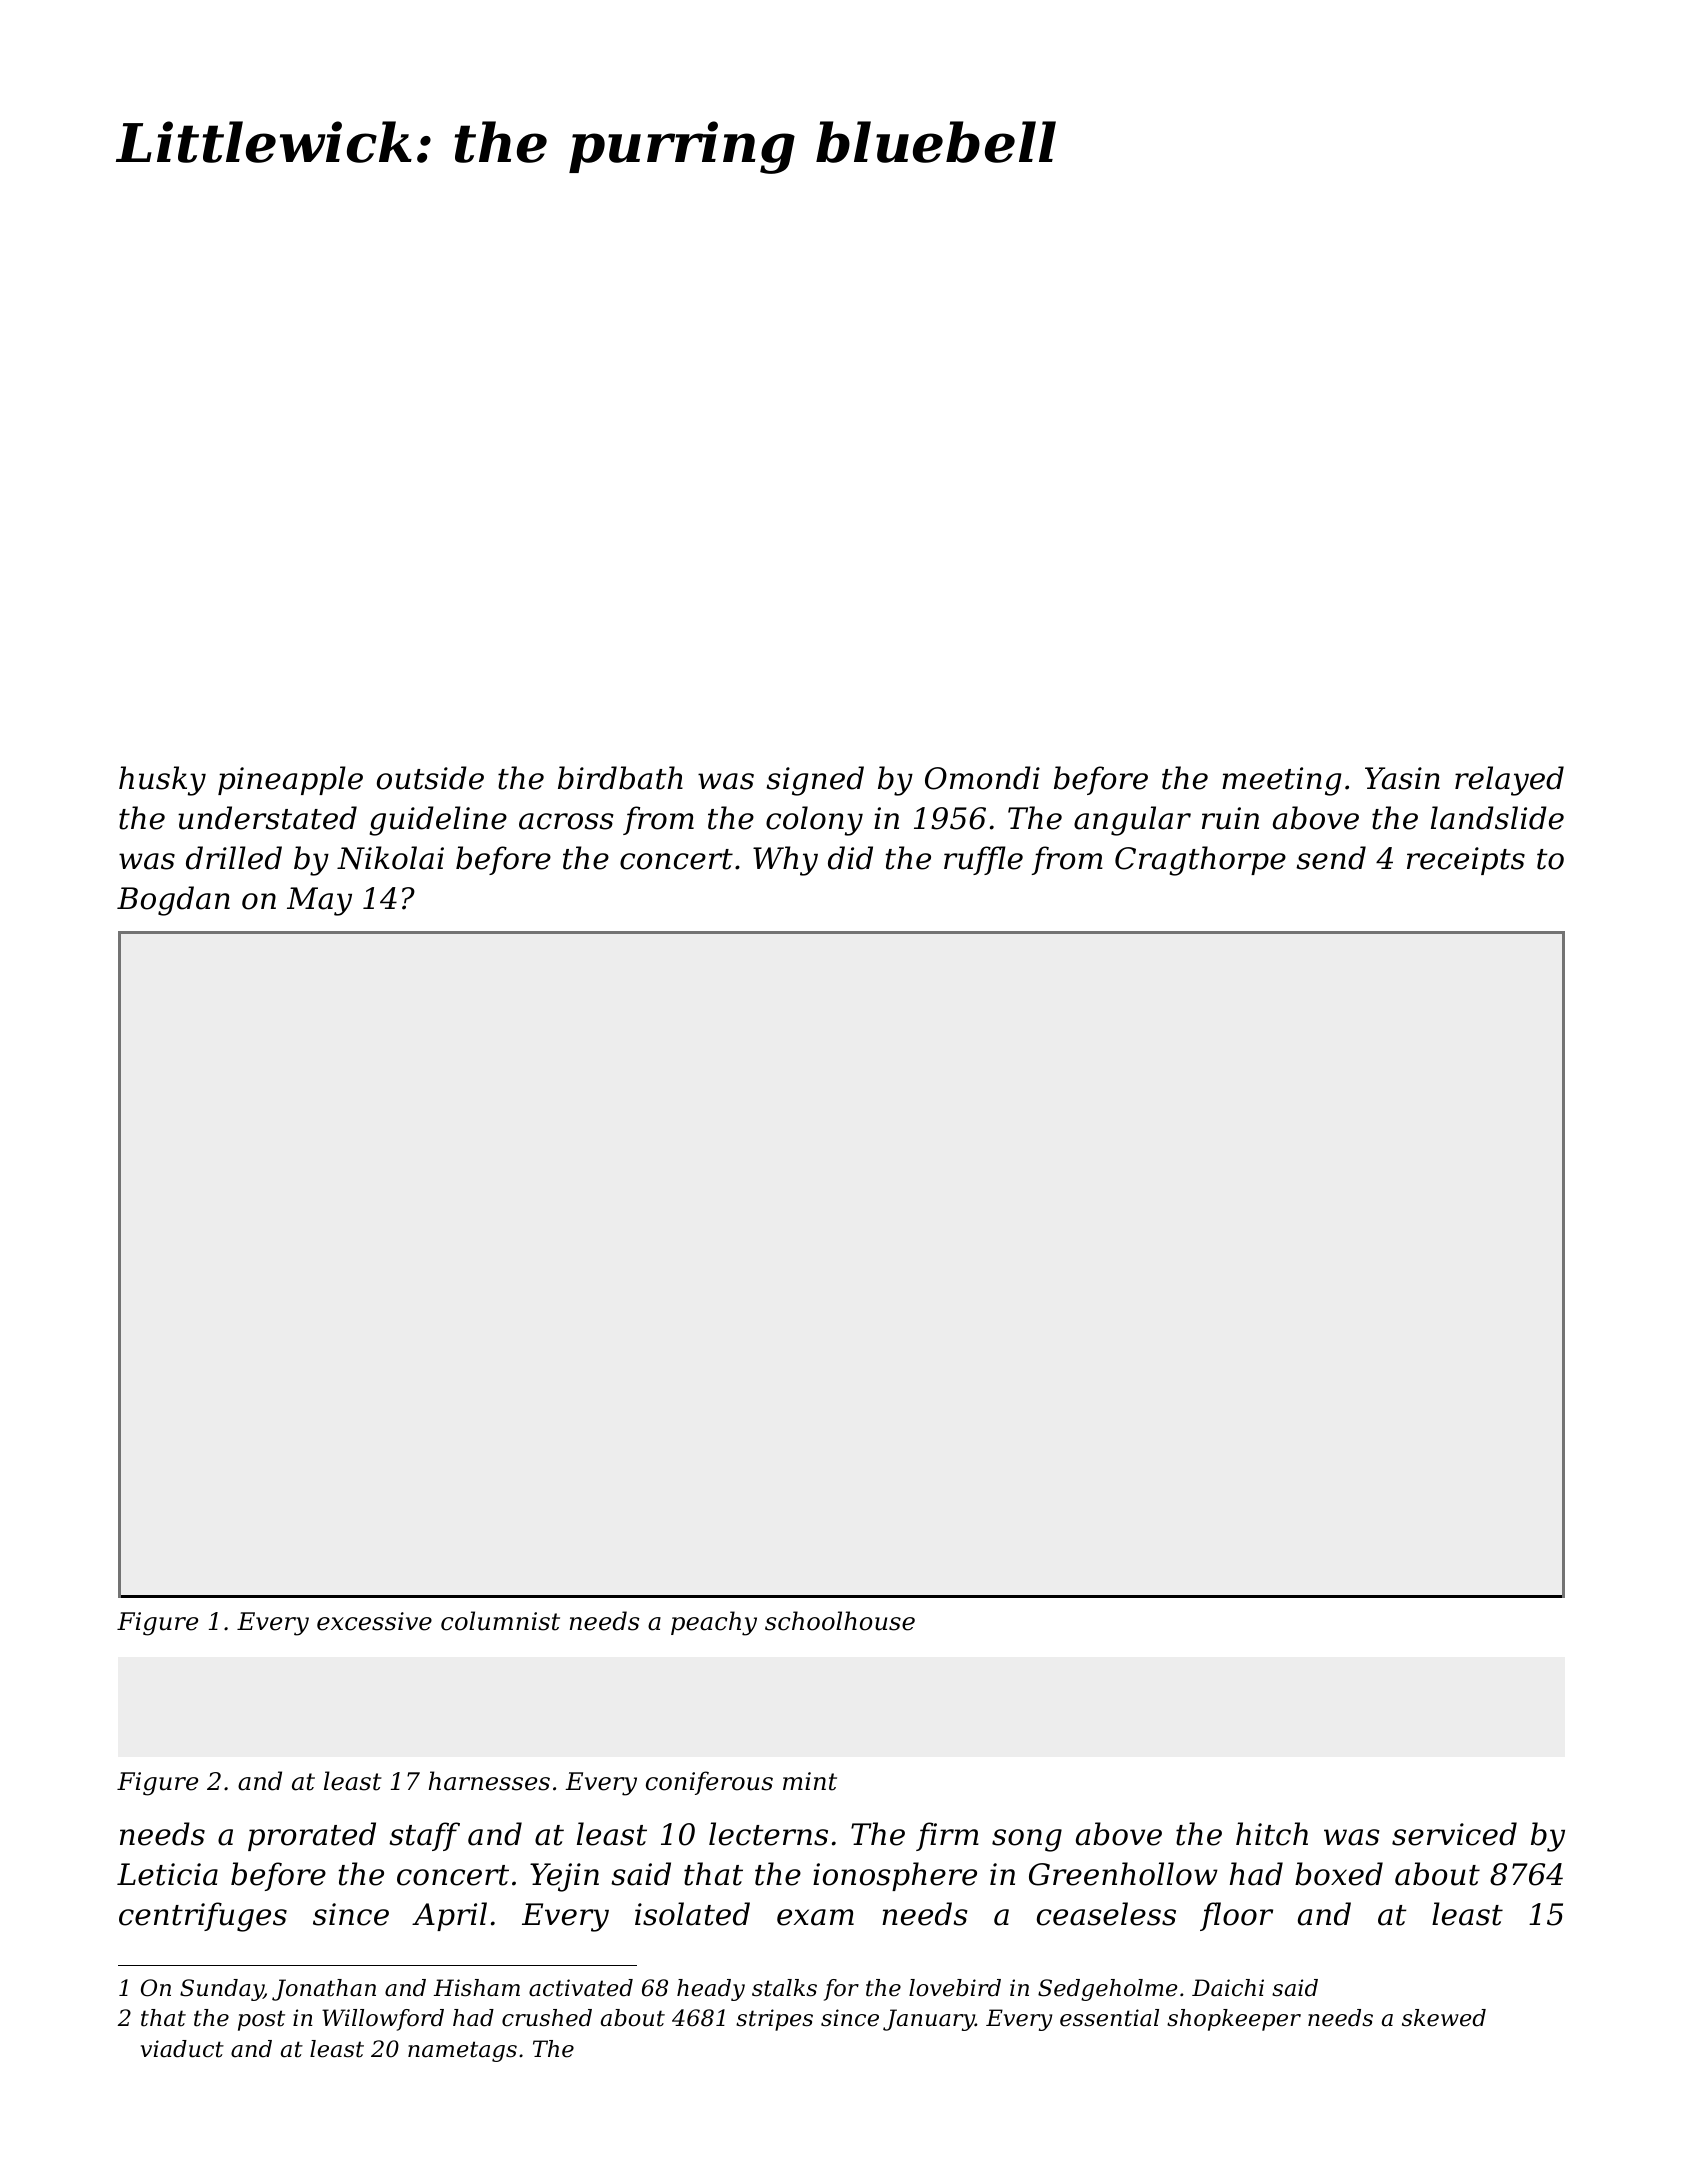 This page has width=1683, height=2178. Describe the element at coordinates (1454, 1834) in the page. I see `serviced` at that location.
